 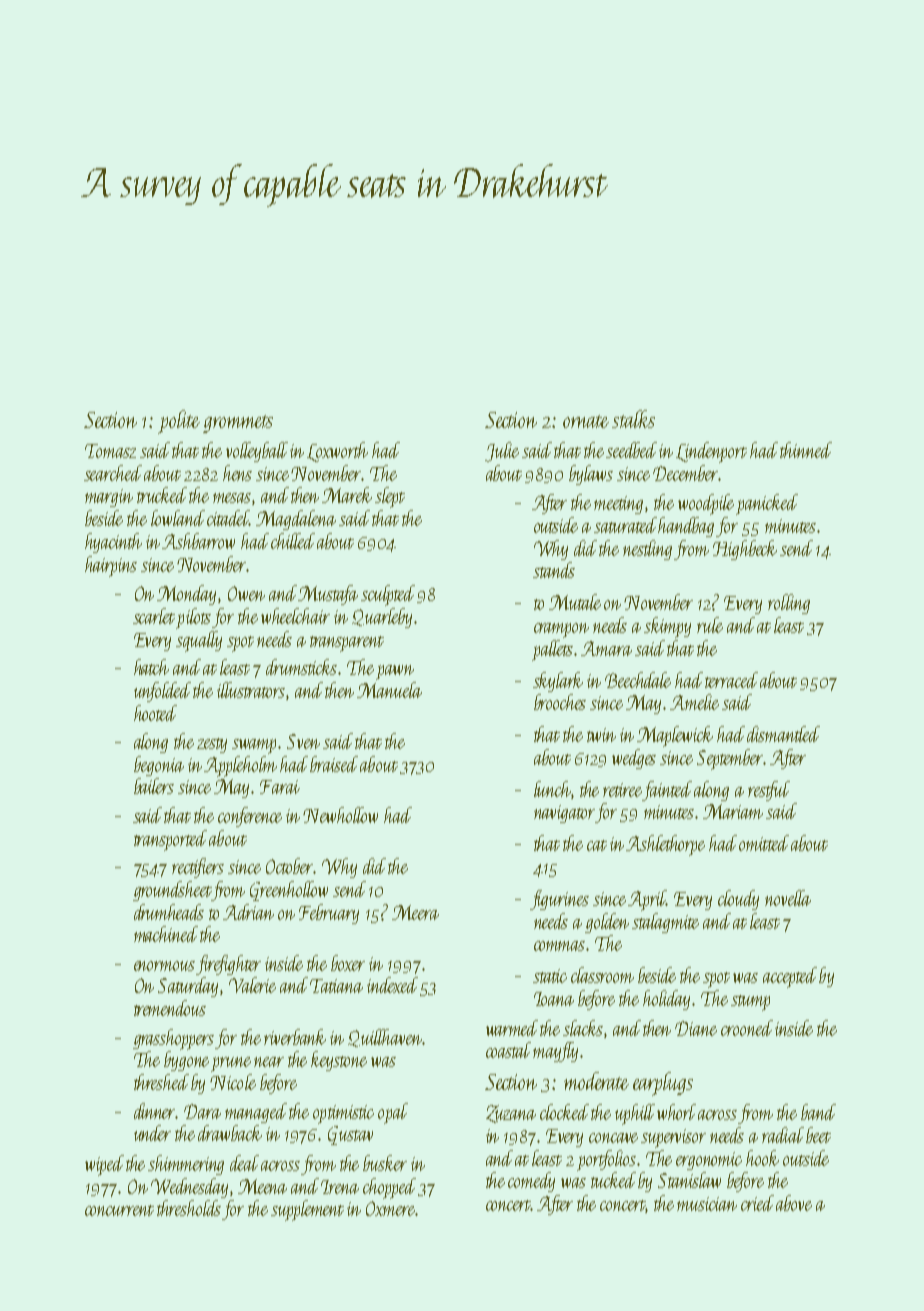 What do you see at coordinates (686, 527) in the document?
I see `handbag` at bounding box center [686, 527].
